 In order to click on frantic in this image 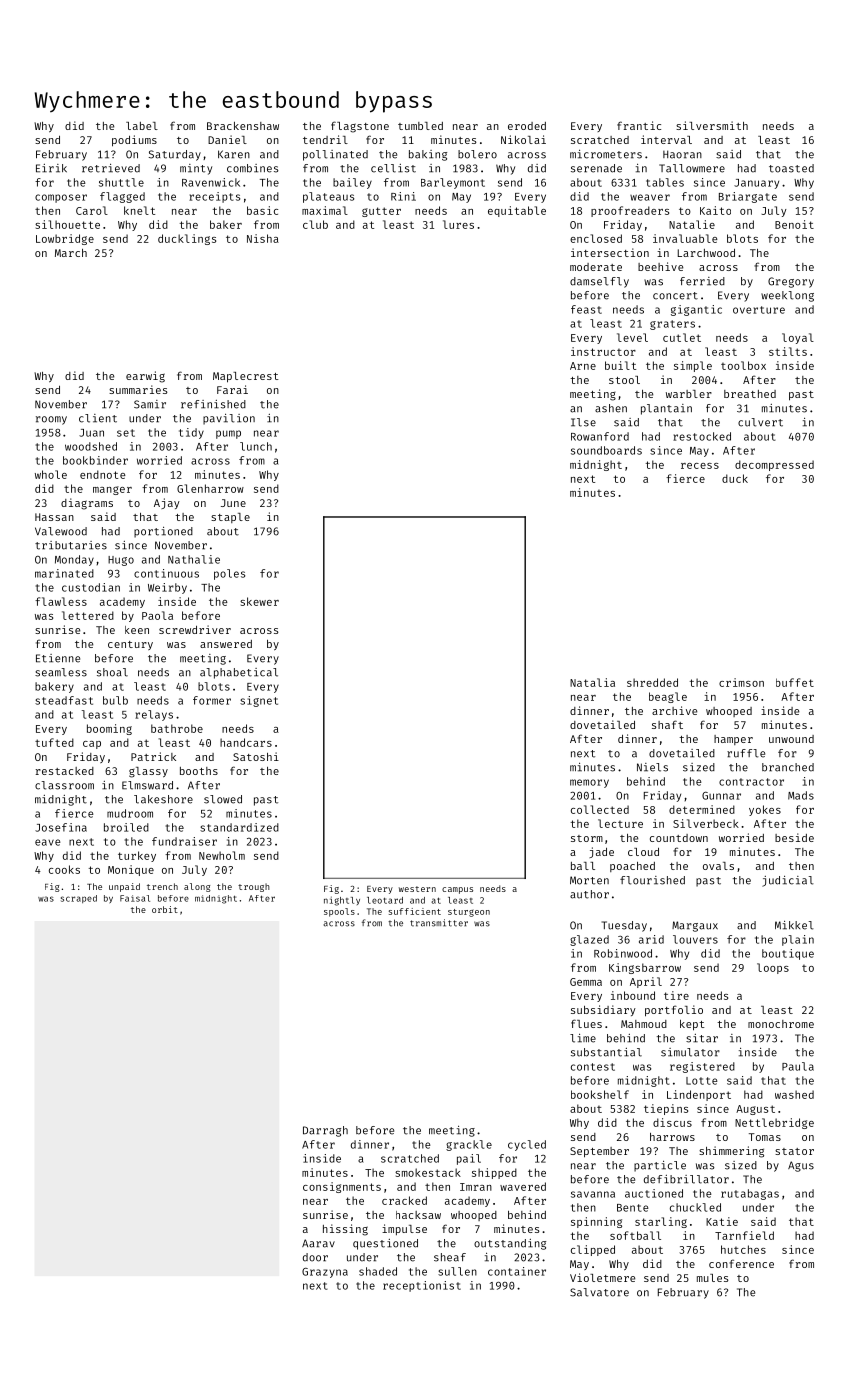, I will do `click(639, 125)`.
